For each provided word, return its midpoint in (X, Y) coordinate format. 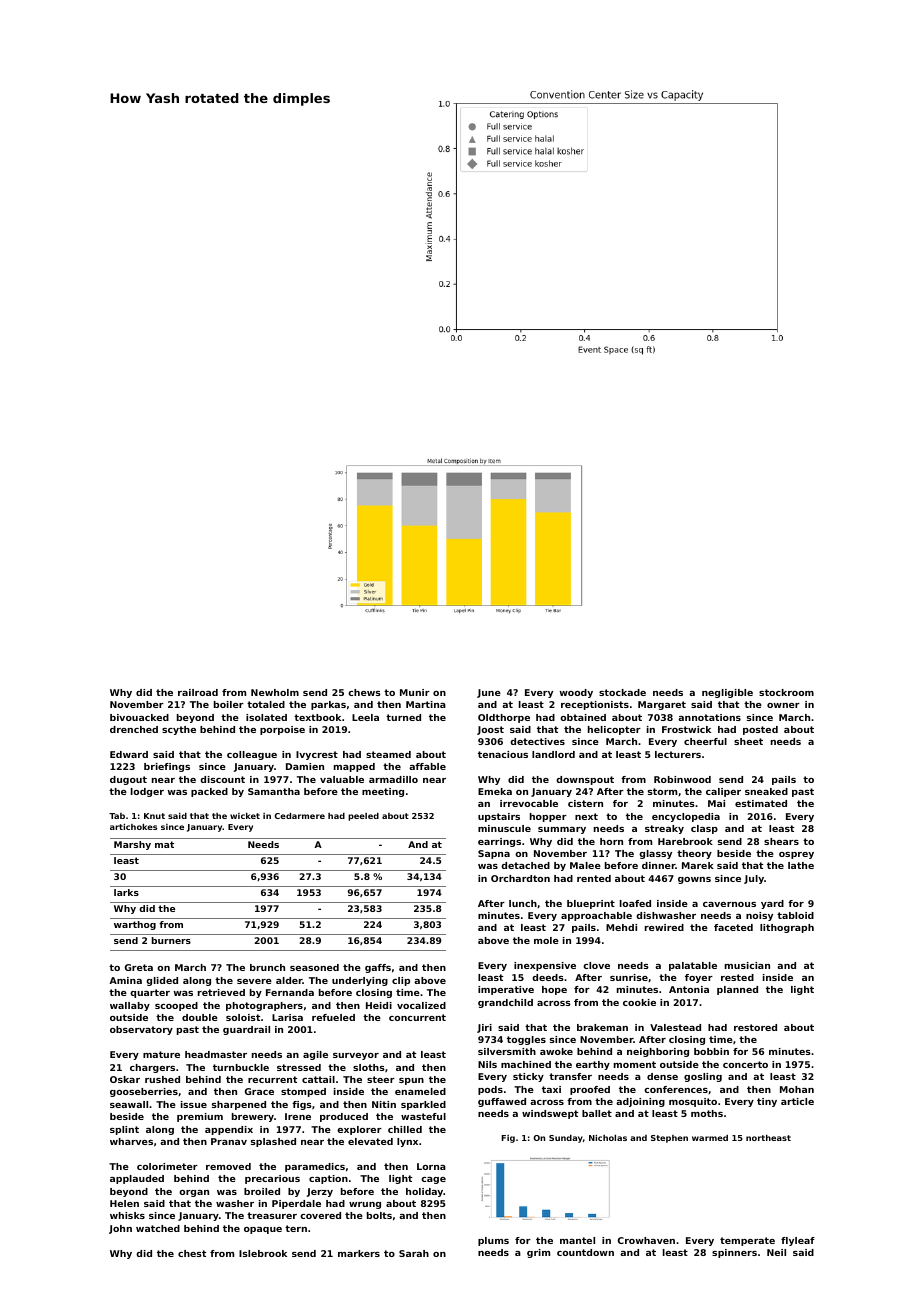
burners (171, 940)
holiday (424, 1192)
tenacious (503, 754)
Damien (305, 766)
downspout (585, 780)
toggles (526, 1040)
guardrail (246, 1030)
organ (194, 1193)
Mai (716, 803)
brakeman (602, 1027)
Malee (585, 865)
